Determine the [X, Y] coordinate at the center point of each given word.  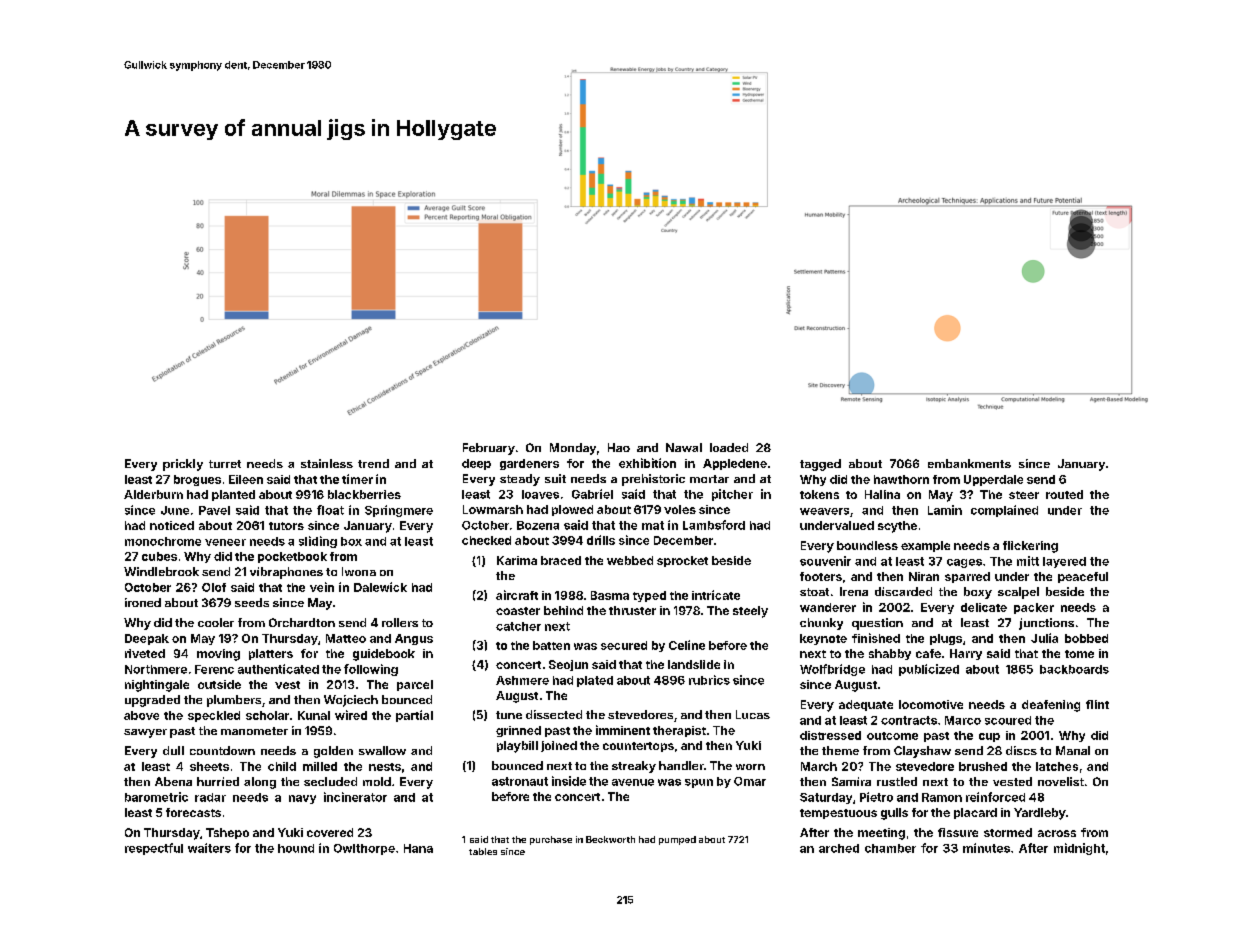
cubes [159, 556]
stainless [327, 463]
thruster [632, 610]
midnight [1079, 849]
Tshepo [227, 833]
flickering [1030, 547]
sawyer [145, 733]
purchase [551, 840]
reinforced [995, 797]
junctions [1046, 624]
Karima [517, 560]
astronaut [520, 781]
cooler [216, 622]
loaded [729, 447]
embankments [969, 463]
